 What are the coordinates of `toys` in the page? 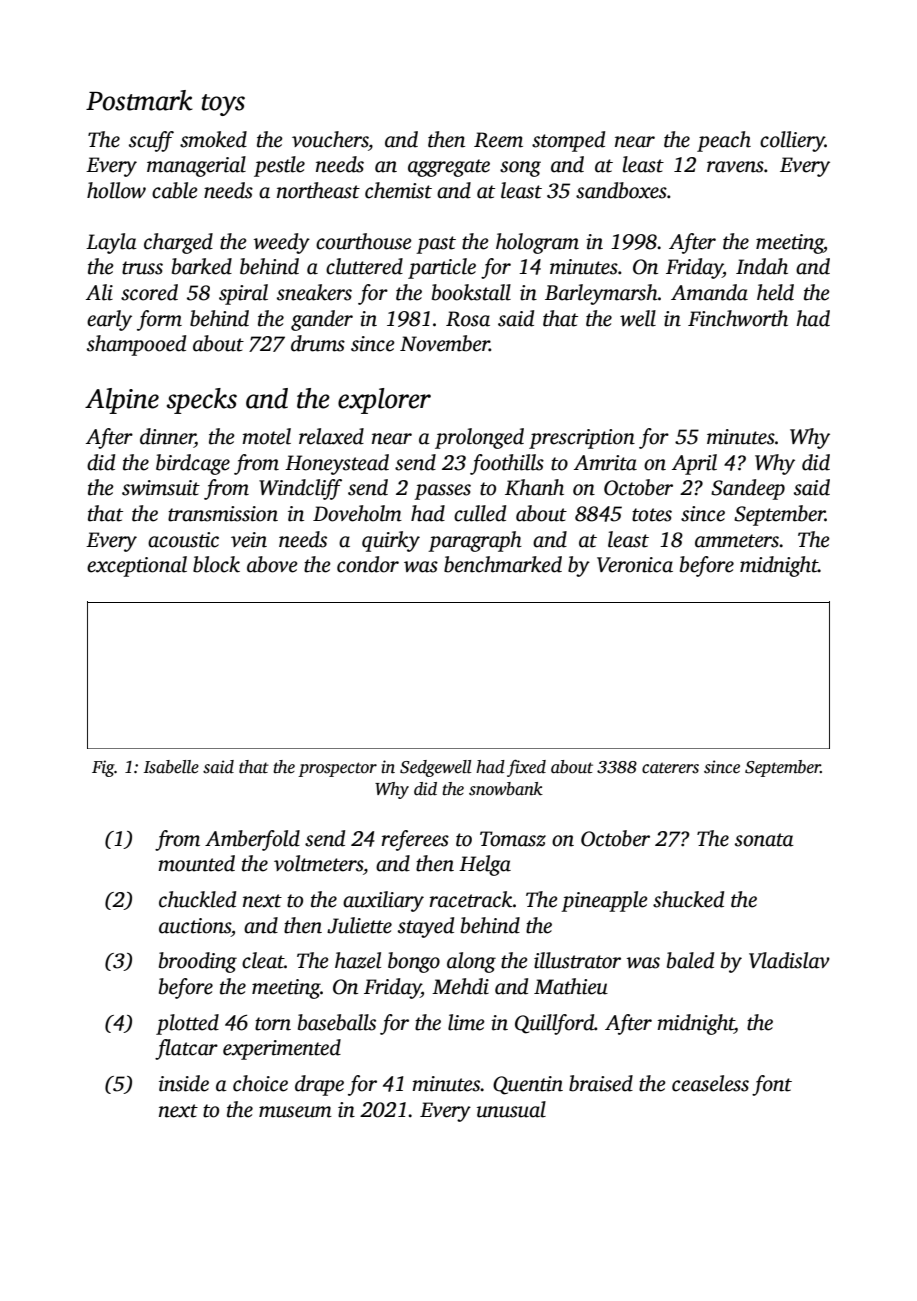 It's located at (223, 105).
